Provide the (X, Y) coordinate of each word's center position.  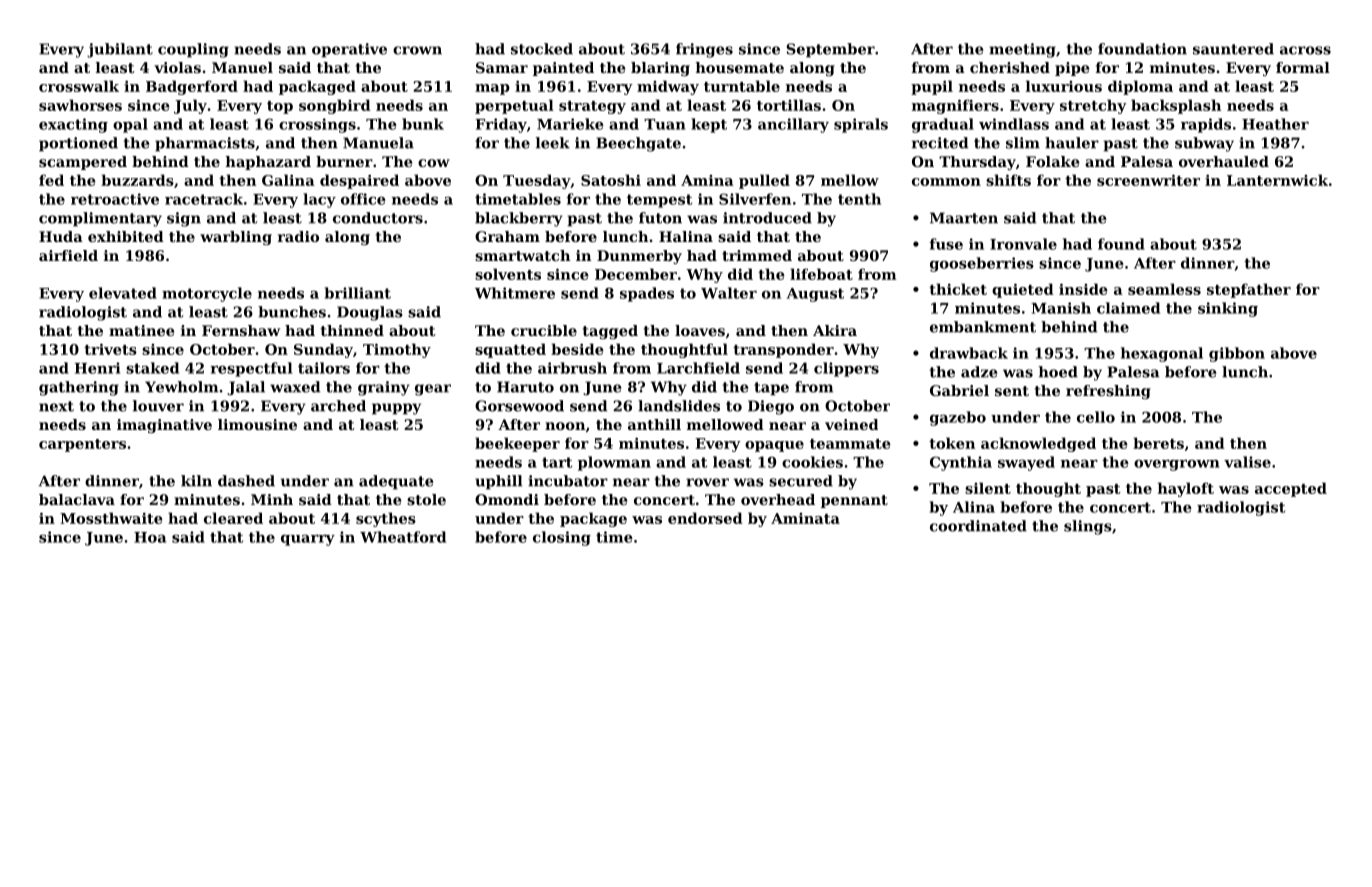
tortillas (789, 105)
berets (1158, 443)
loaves (700, 330)
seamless (1164, 289)
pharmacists (205, 144)
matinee (141, 330)
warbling (236, 238)
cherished (1010, 67)
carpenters (82, 445)
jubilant (120, 50)
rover (707, 482)
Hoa (150, 537)
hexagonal (1162, 354)
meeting (1022, 50)
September (830, 50)
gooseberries (982, 264)
